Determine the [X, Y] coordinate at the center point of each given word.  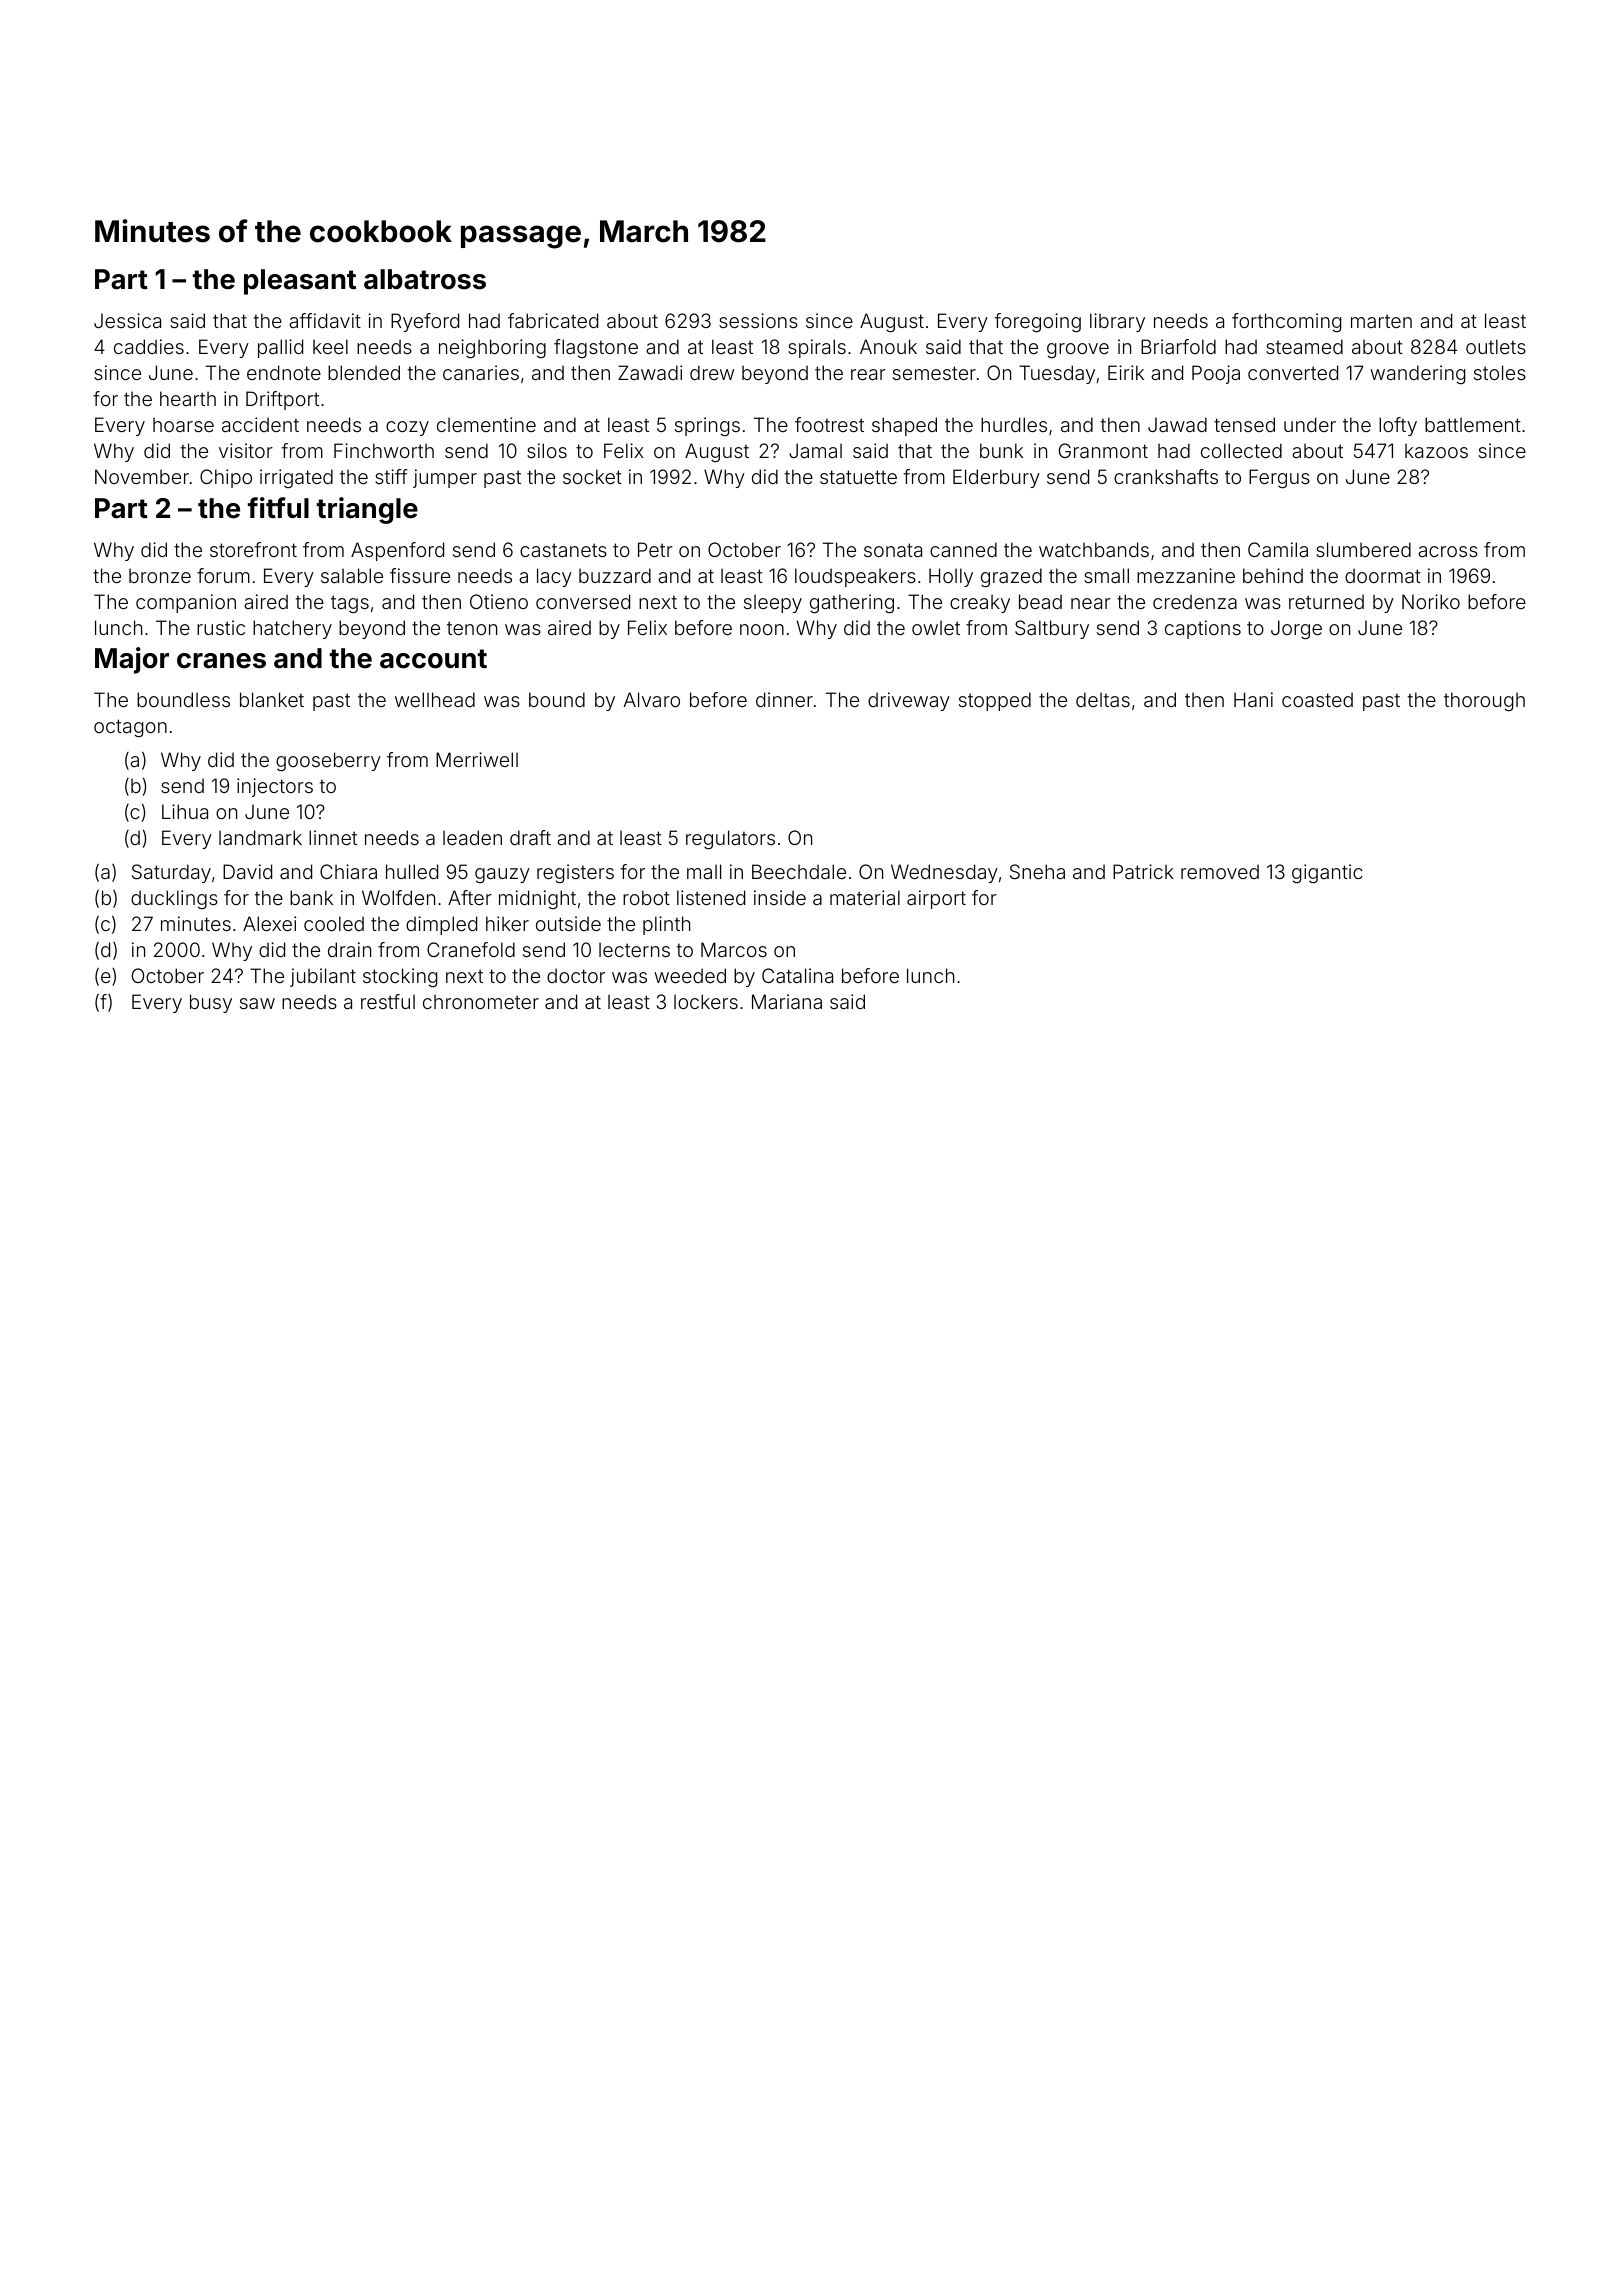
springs [707, 426]
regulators [730, 839]
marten [1381, 321]
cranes [221, 661]
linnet [333, 837]
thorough [1484, 701]
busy [211, 1003]
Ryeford [425, 322]
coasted [1317, 699]
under [1310, 424]
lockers [706, 1001]
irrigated [296, 478]
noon [762, 629]
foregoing [1037, 322]
